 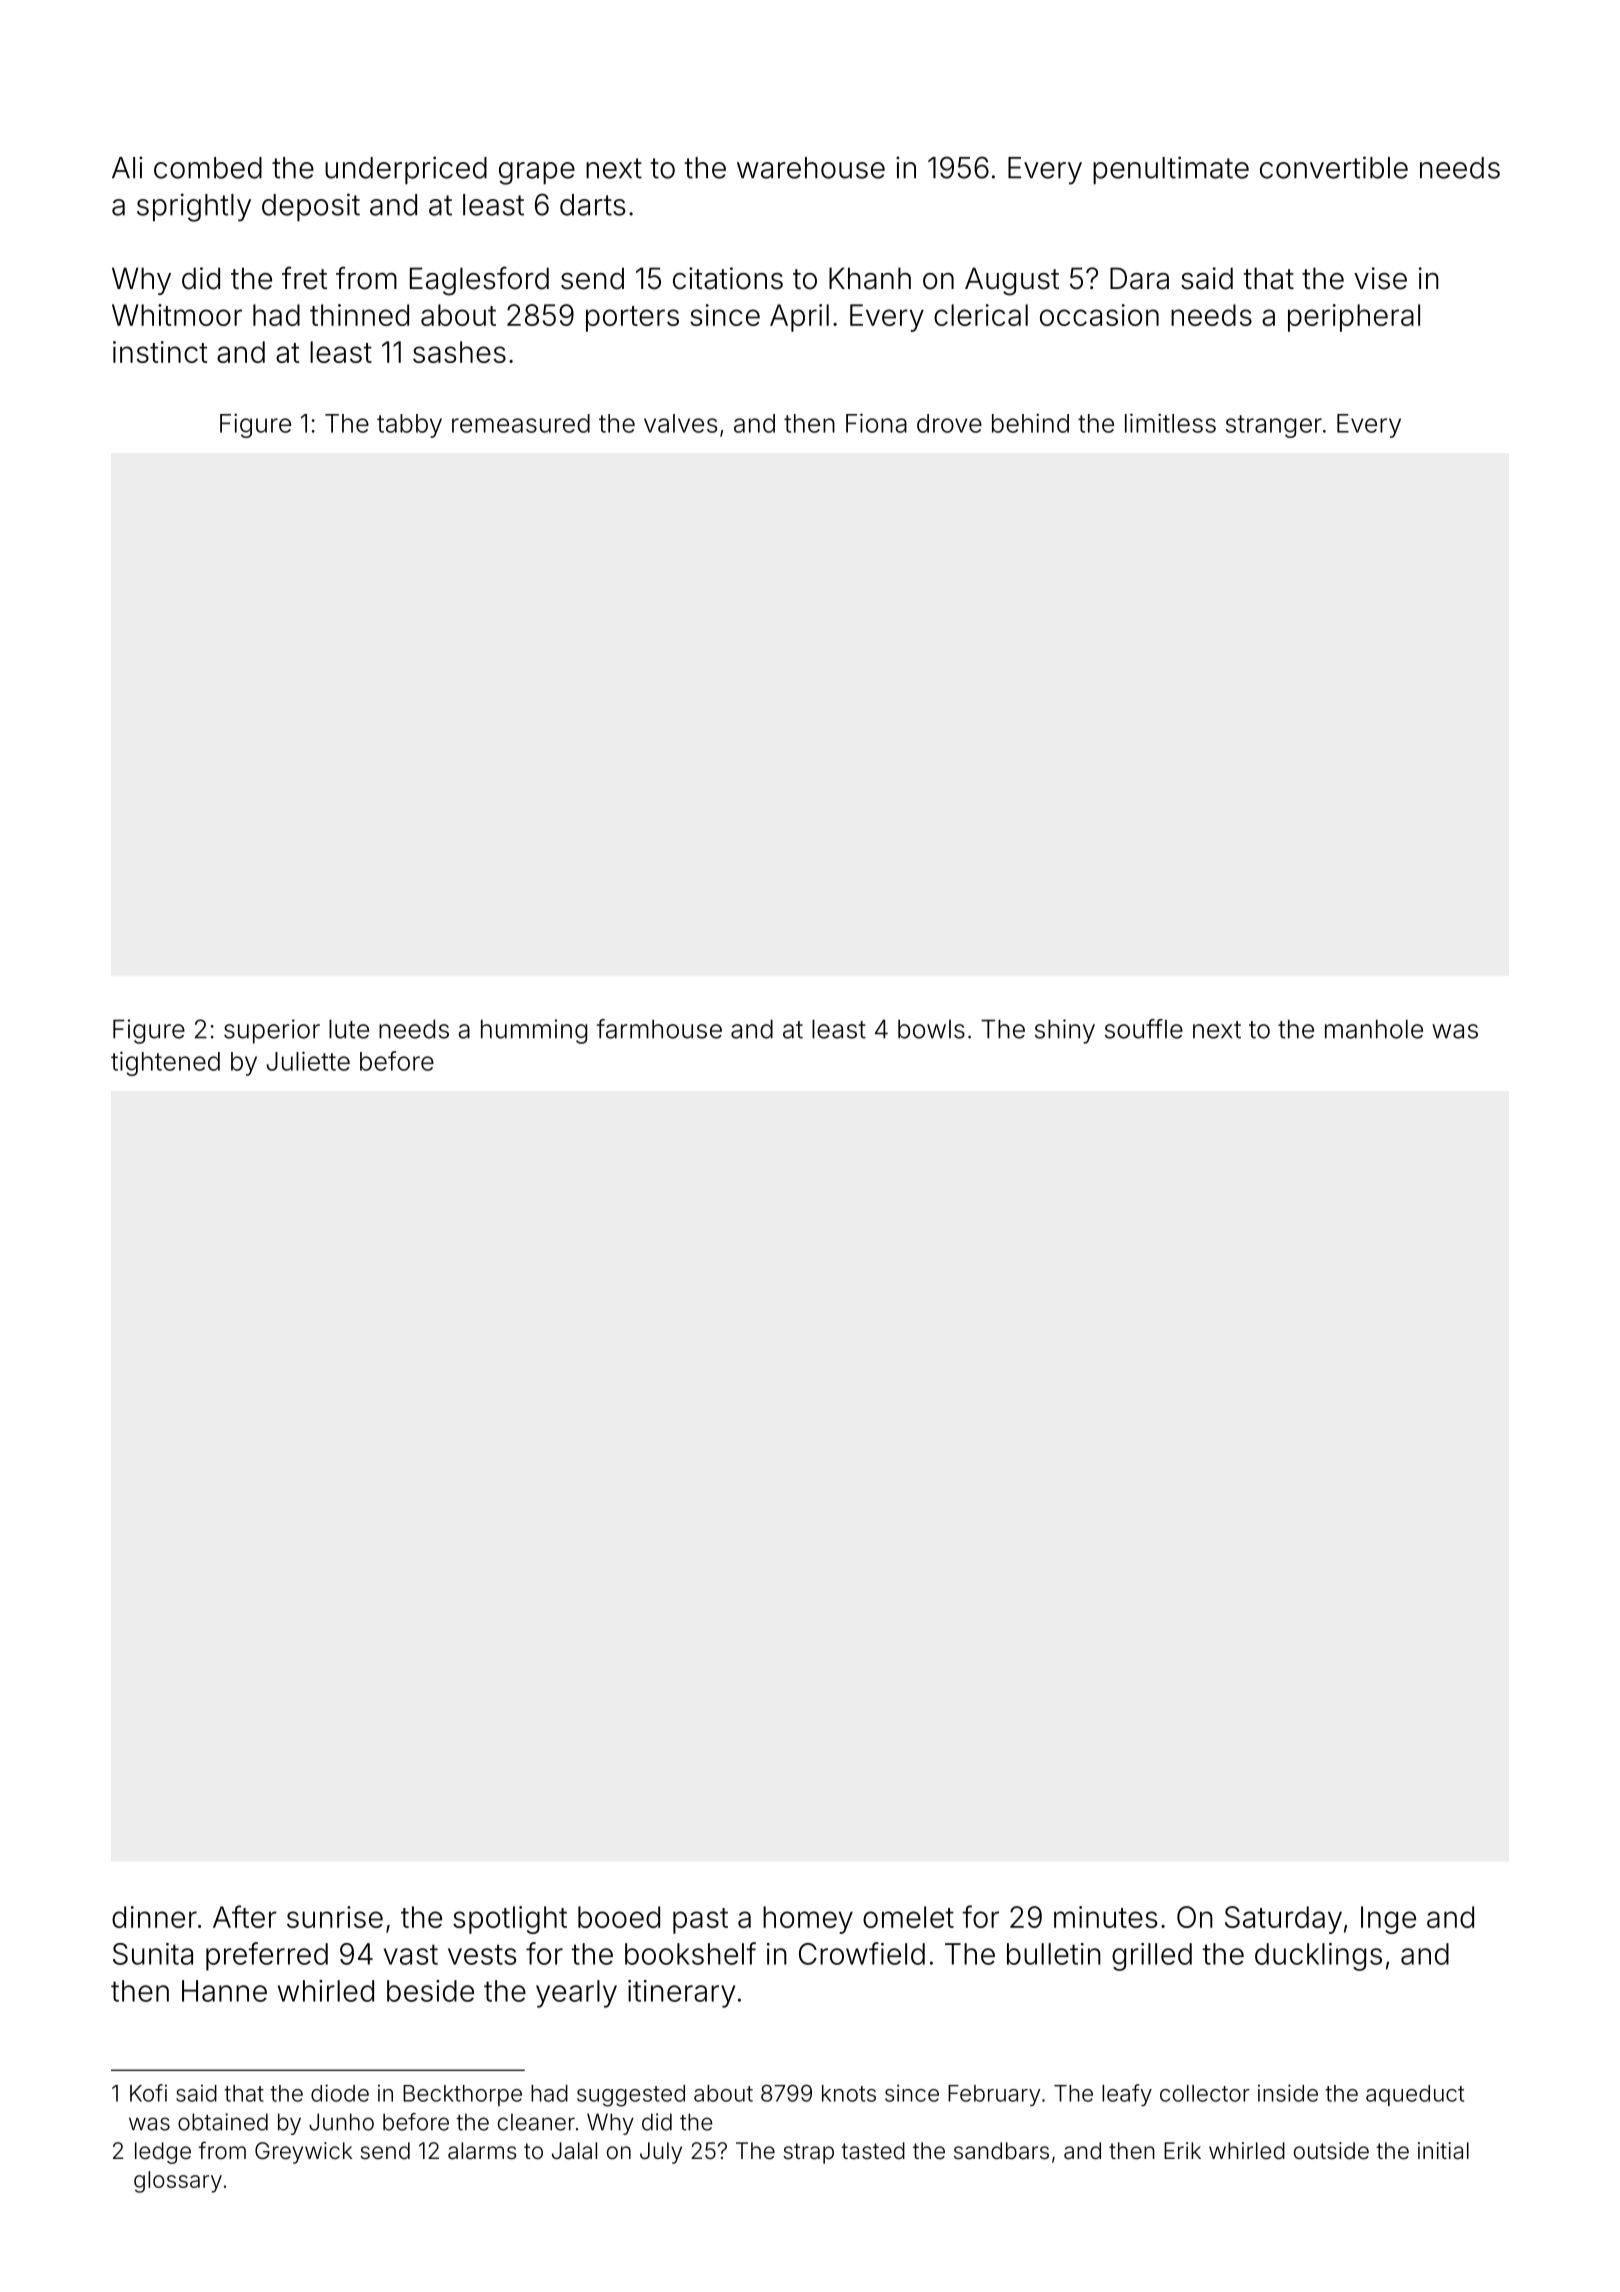 I want to click on valves, so click(x=680, y=423).
